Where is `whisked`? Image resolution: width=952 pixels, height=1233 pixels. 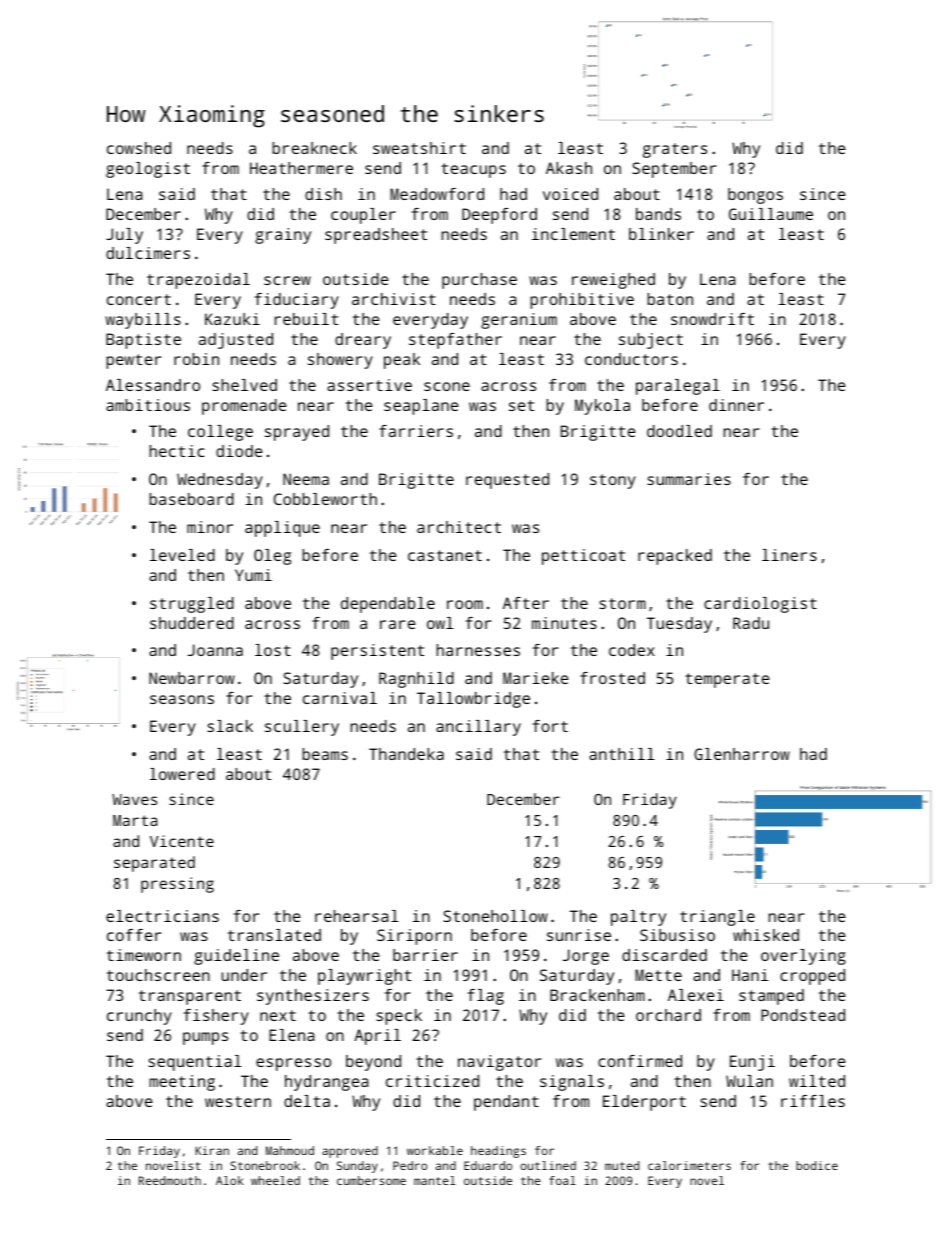 whisked is located at coordinates (766, 935).
